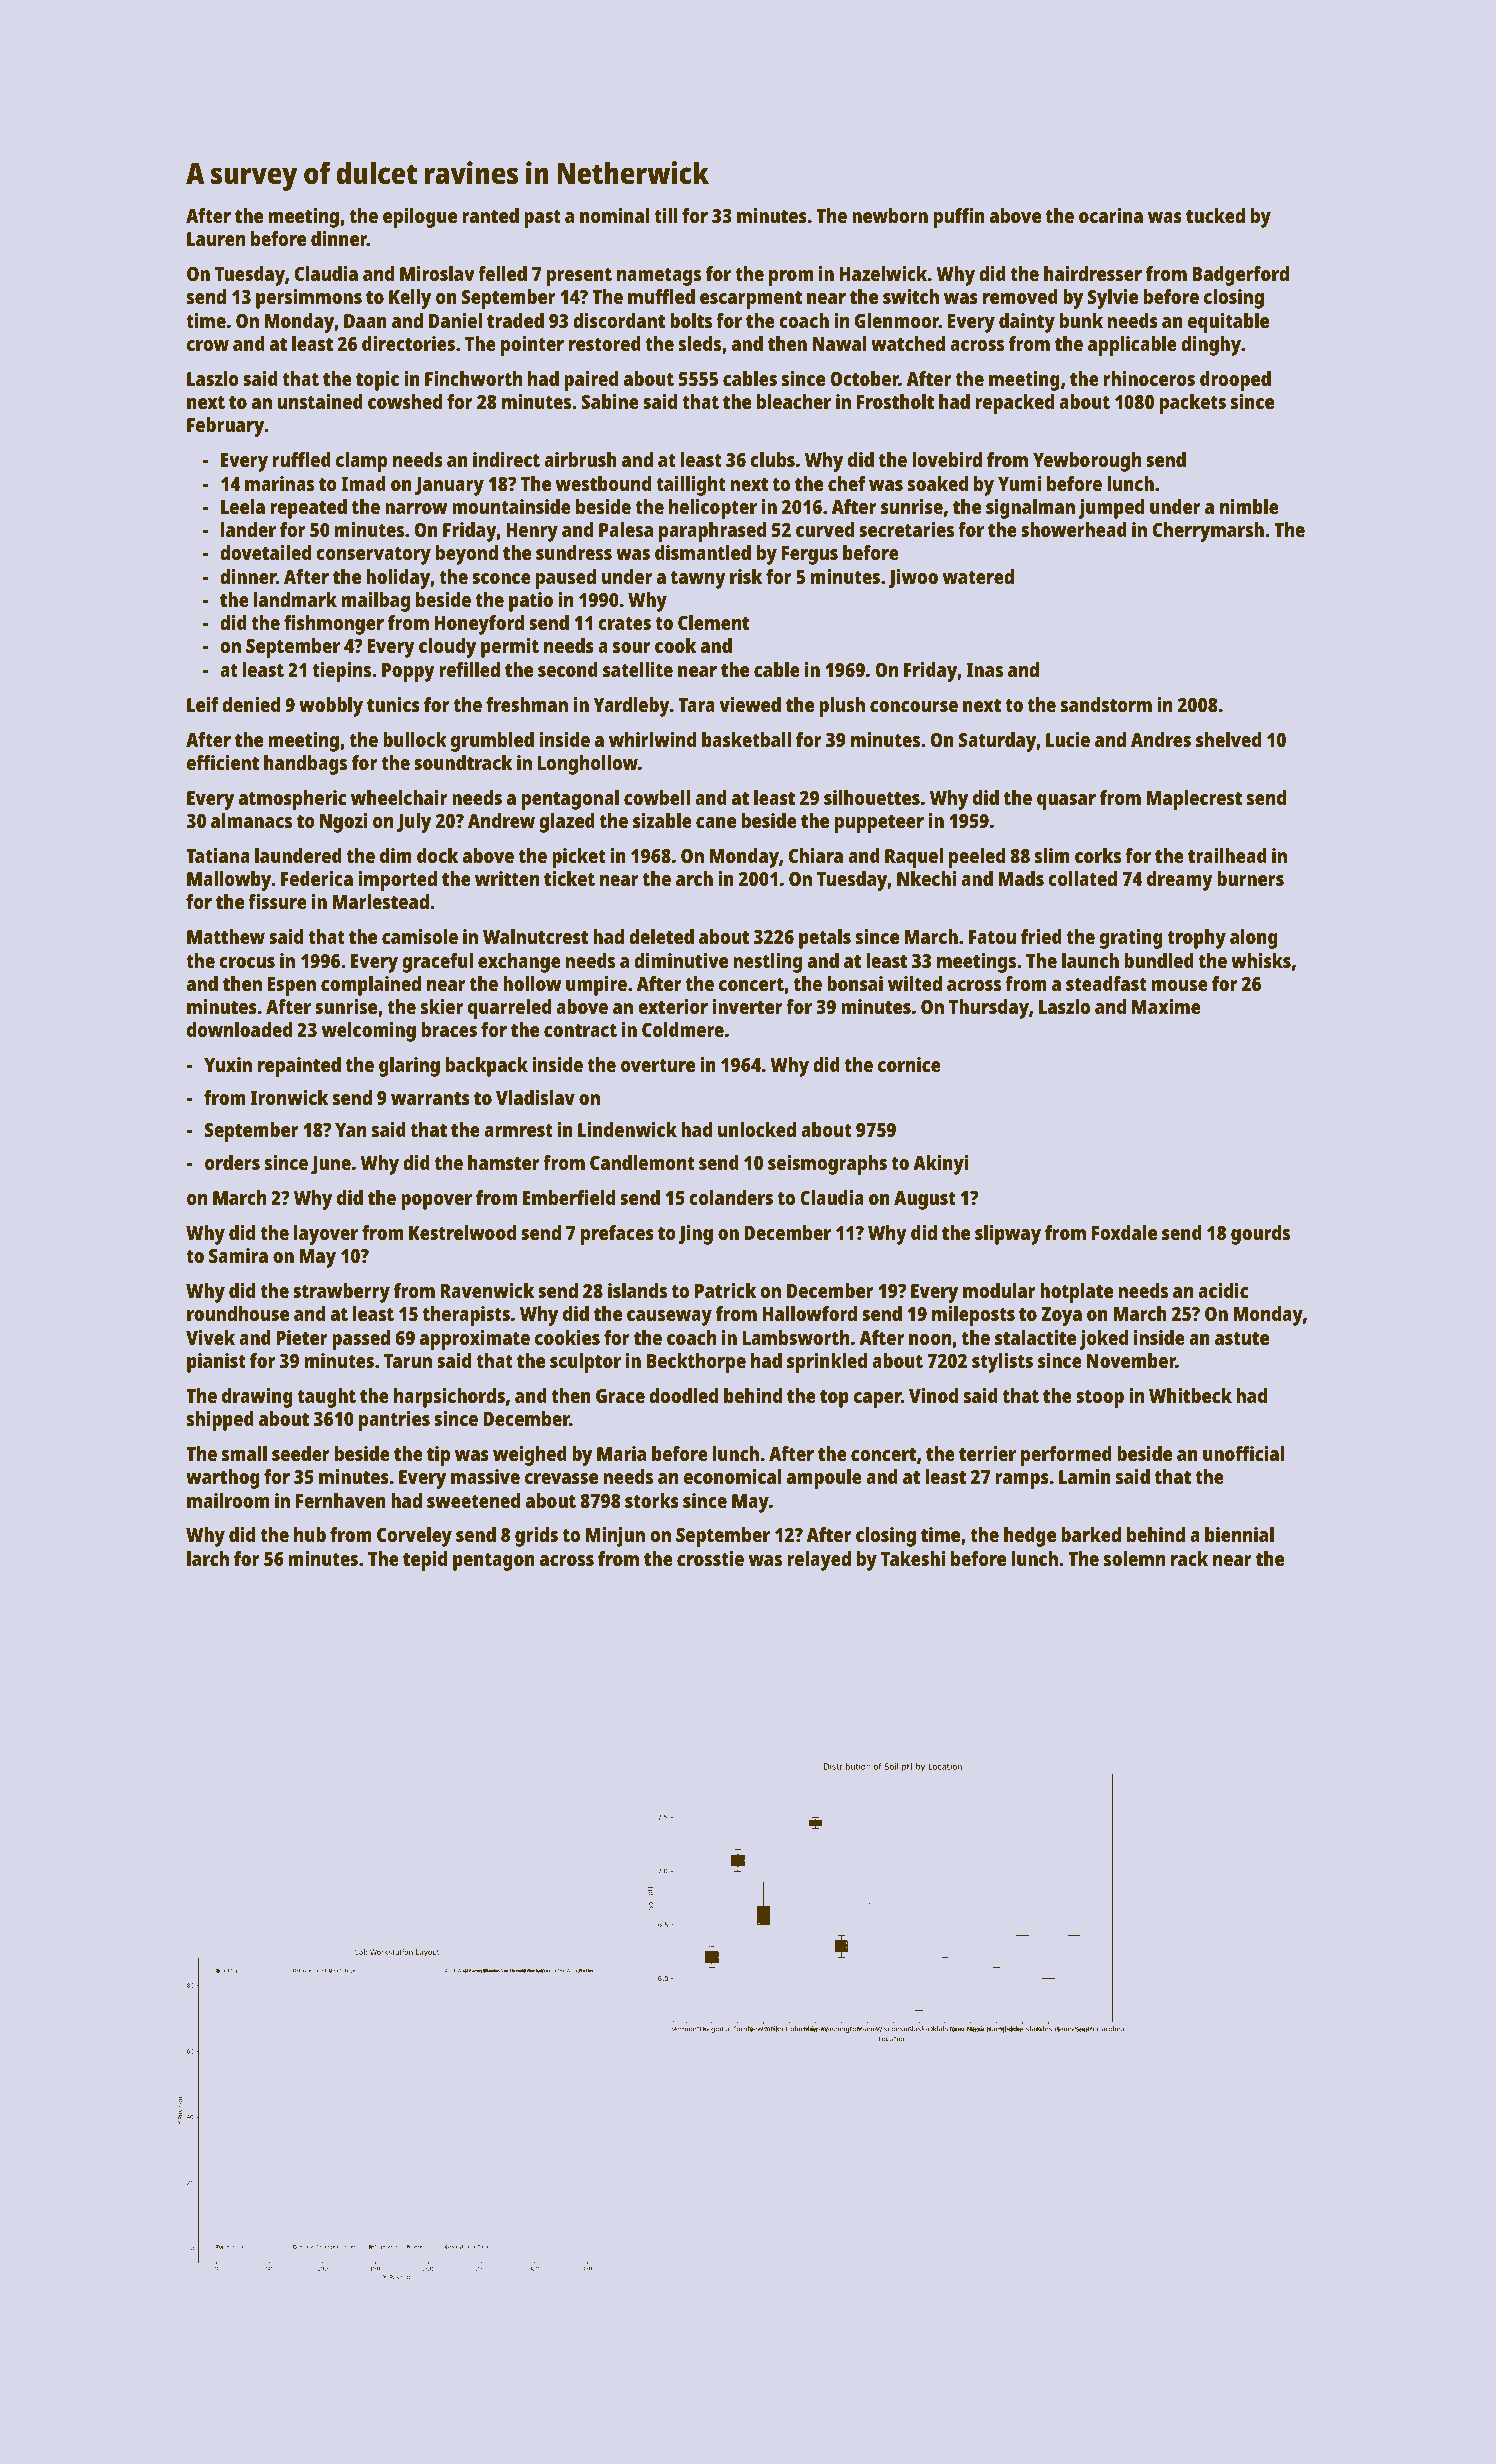  Describe the element at coordinates (992, 937) in the image. I see `Fatou` at that location.
